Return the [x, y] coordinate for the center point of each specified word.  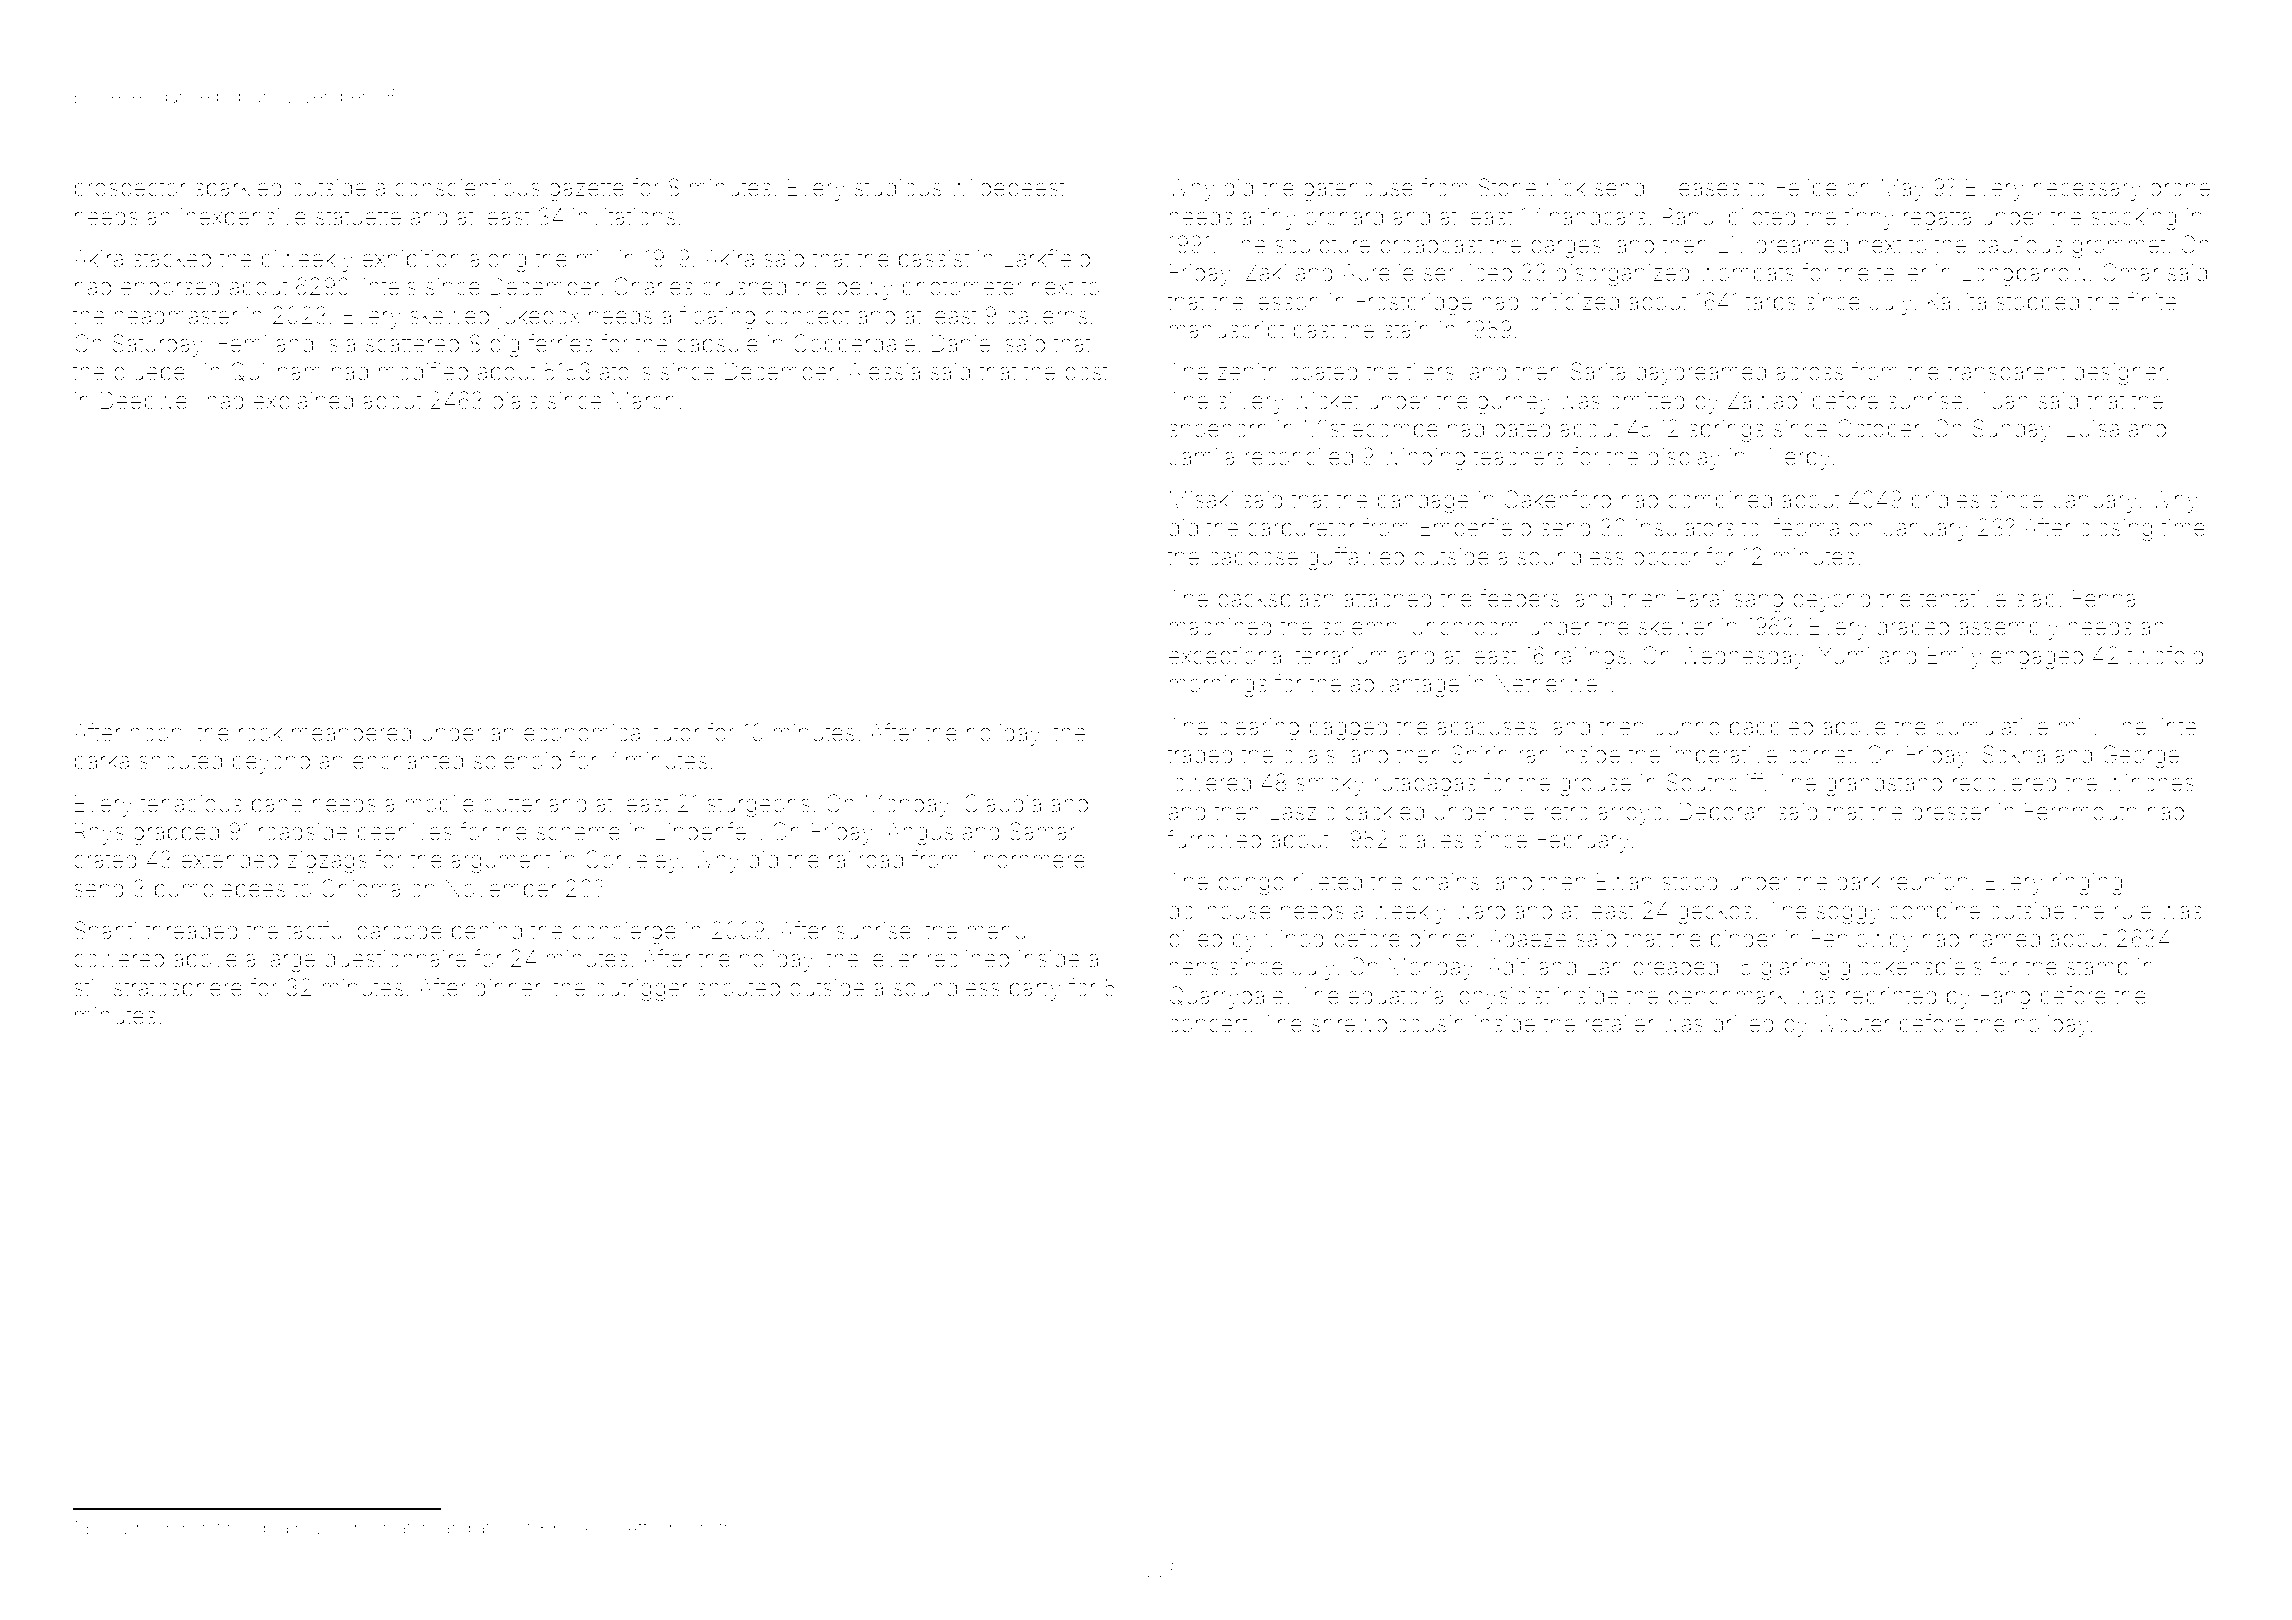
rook [260, 732]
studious [897, 188]
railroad [866, 860]
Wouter [1853, 1023]
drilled [1743, 1024]
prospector [130, 190]
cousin [1431, 1024]
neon [155, 1529]
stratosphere [177, 990]
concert [1208, 1024]
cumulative [1992, 727]
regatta [1938, 219]
